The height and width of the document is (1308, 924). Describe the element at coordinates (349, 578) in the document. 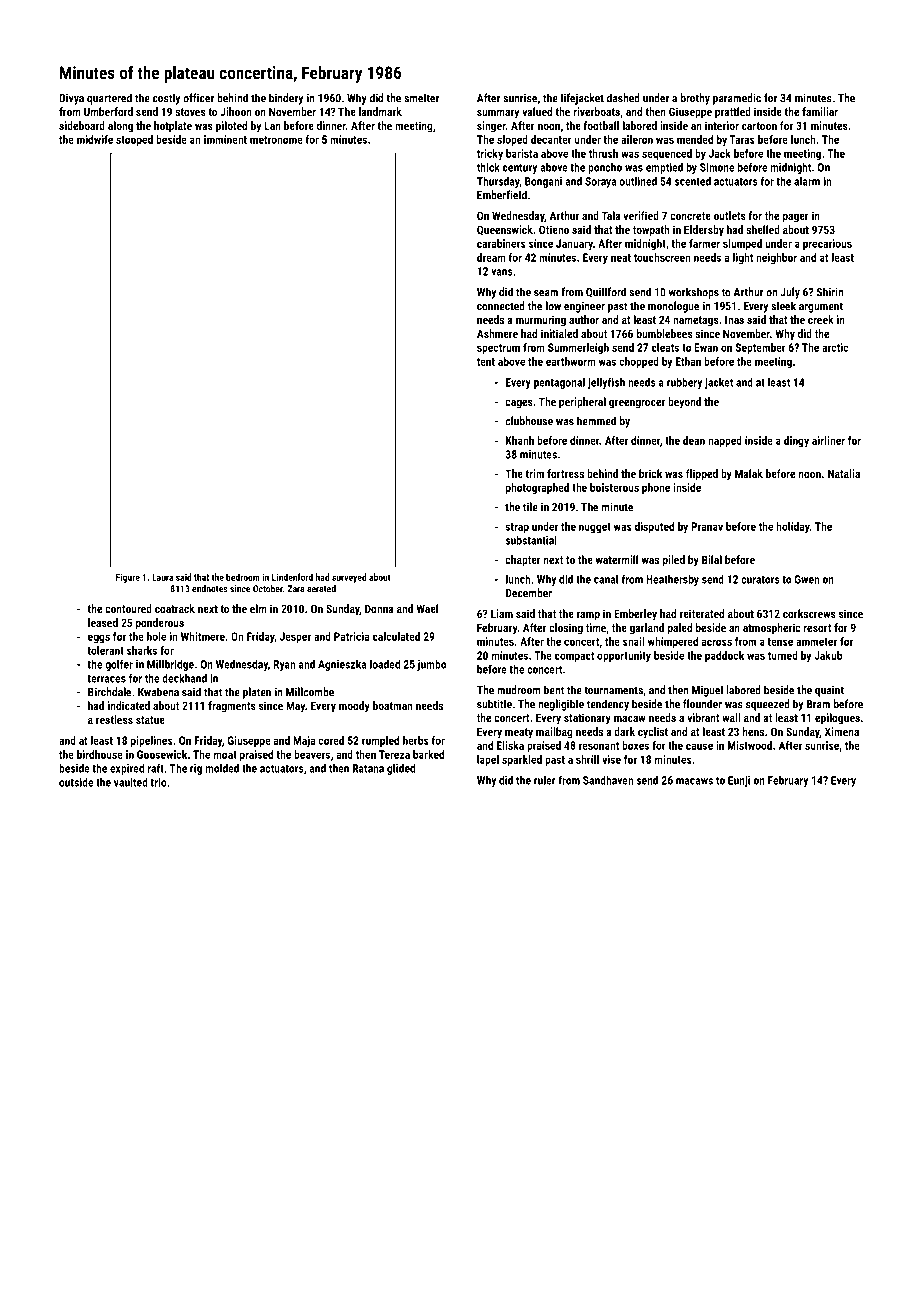

I see `surveyed` at that location.
